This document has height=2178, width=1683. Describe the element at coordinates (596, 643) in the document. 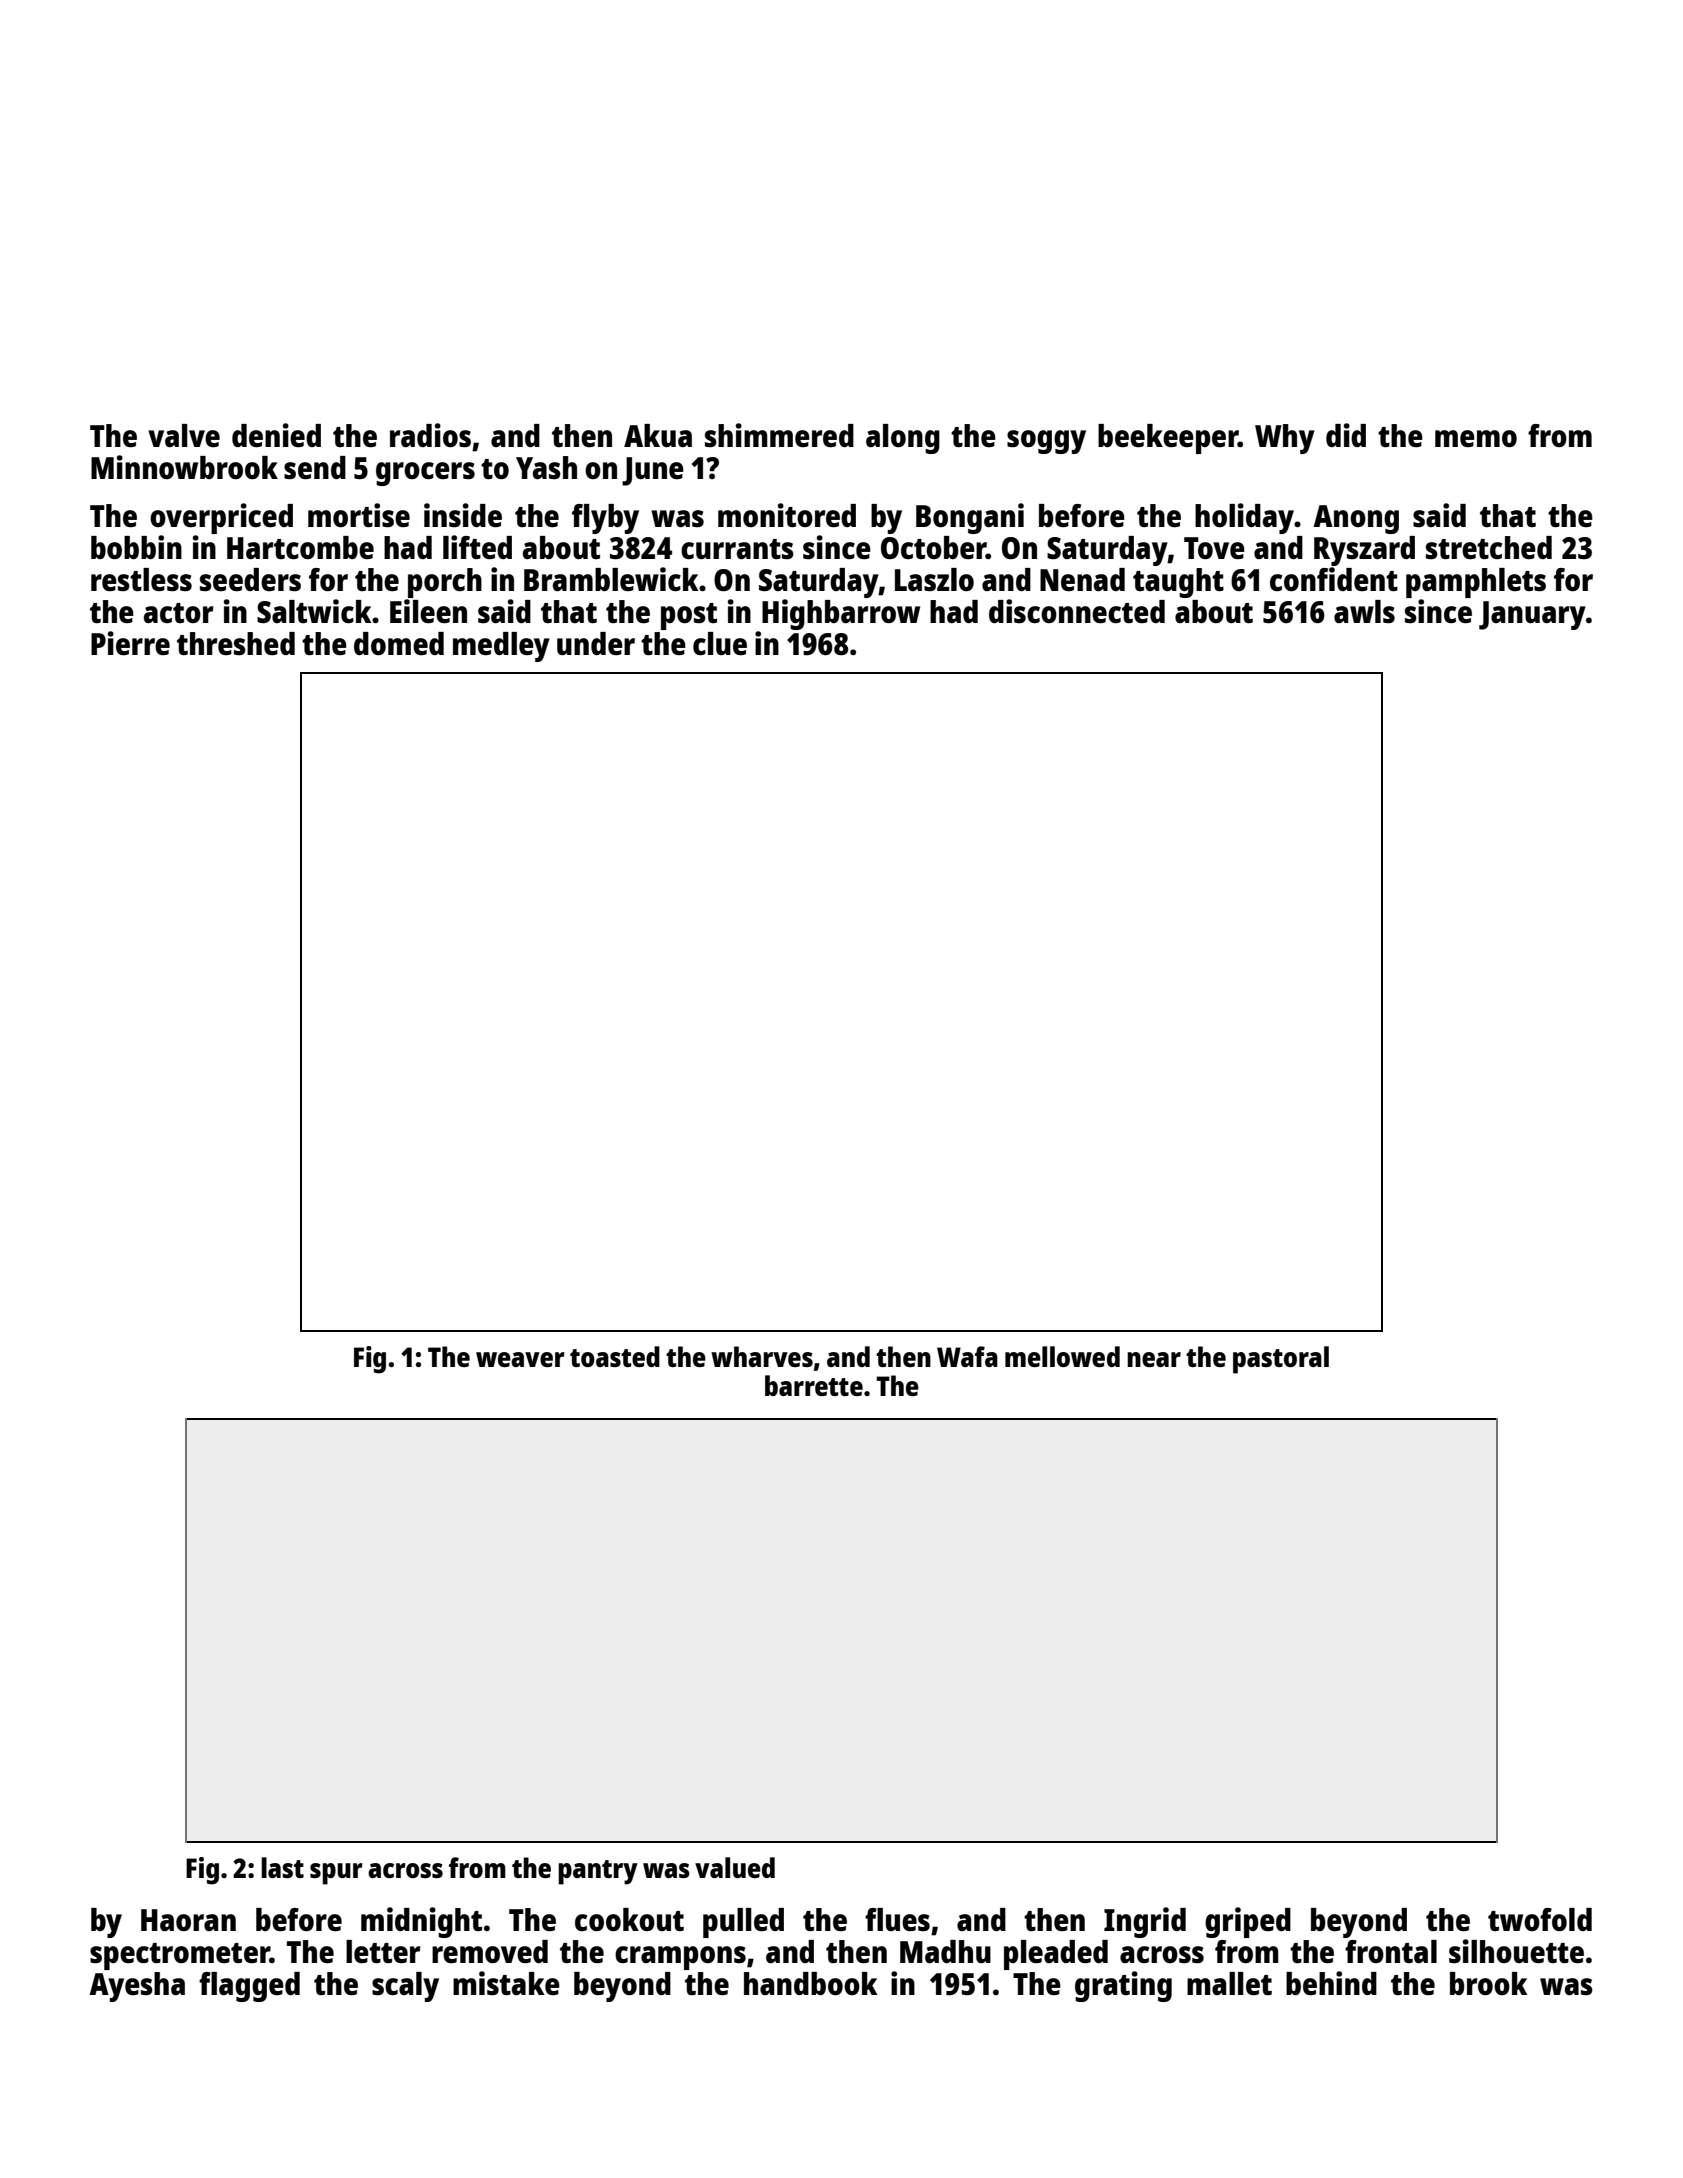

I see `under` at that location.
